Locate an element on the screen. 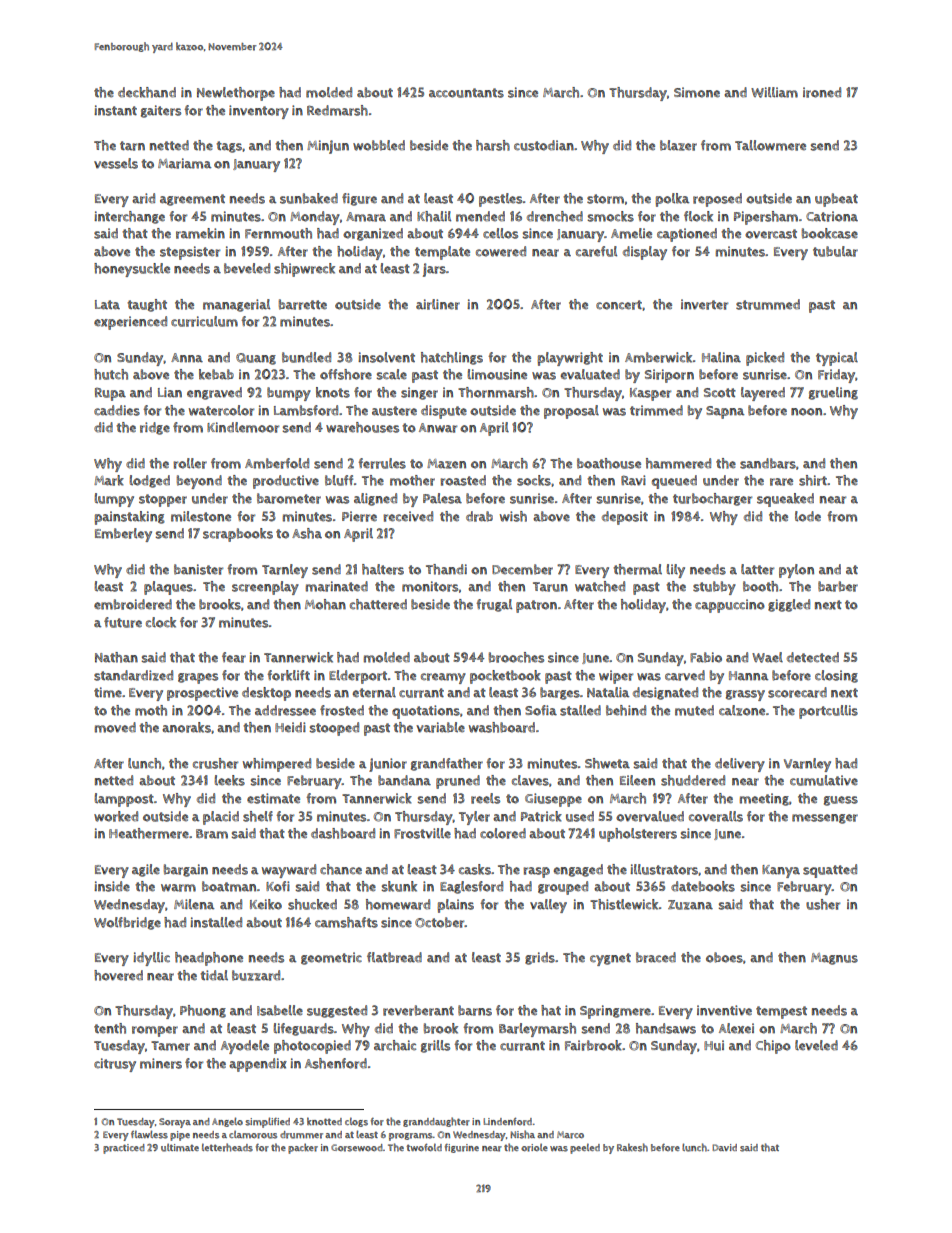  deckhand is located at coordinates (147, 92).
